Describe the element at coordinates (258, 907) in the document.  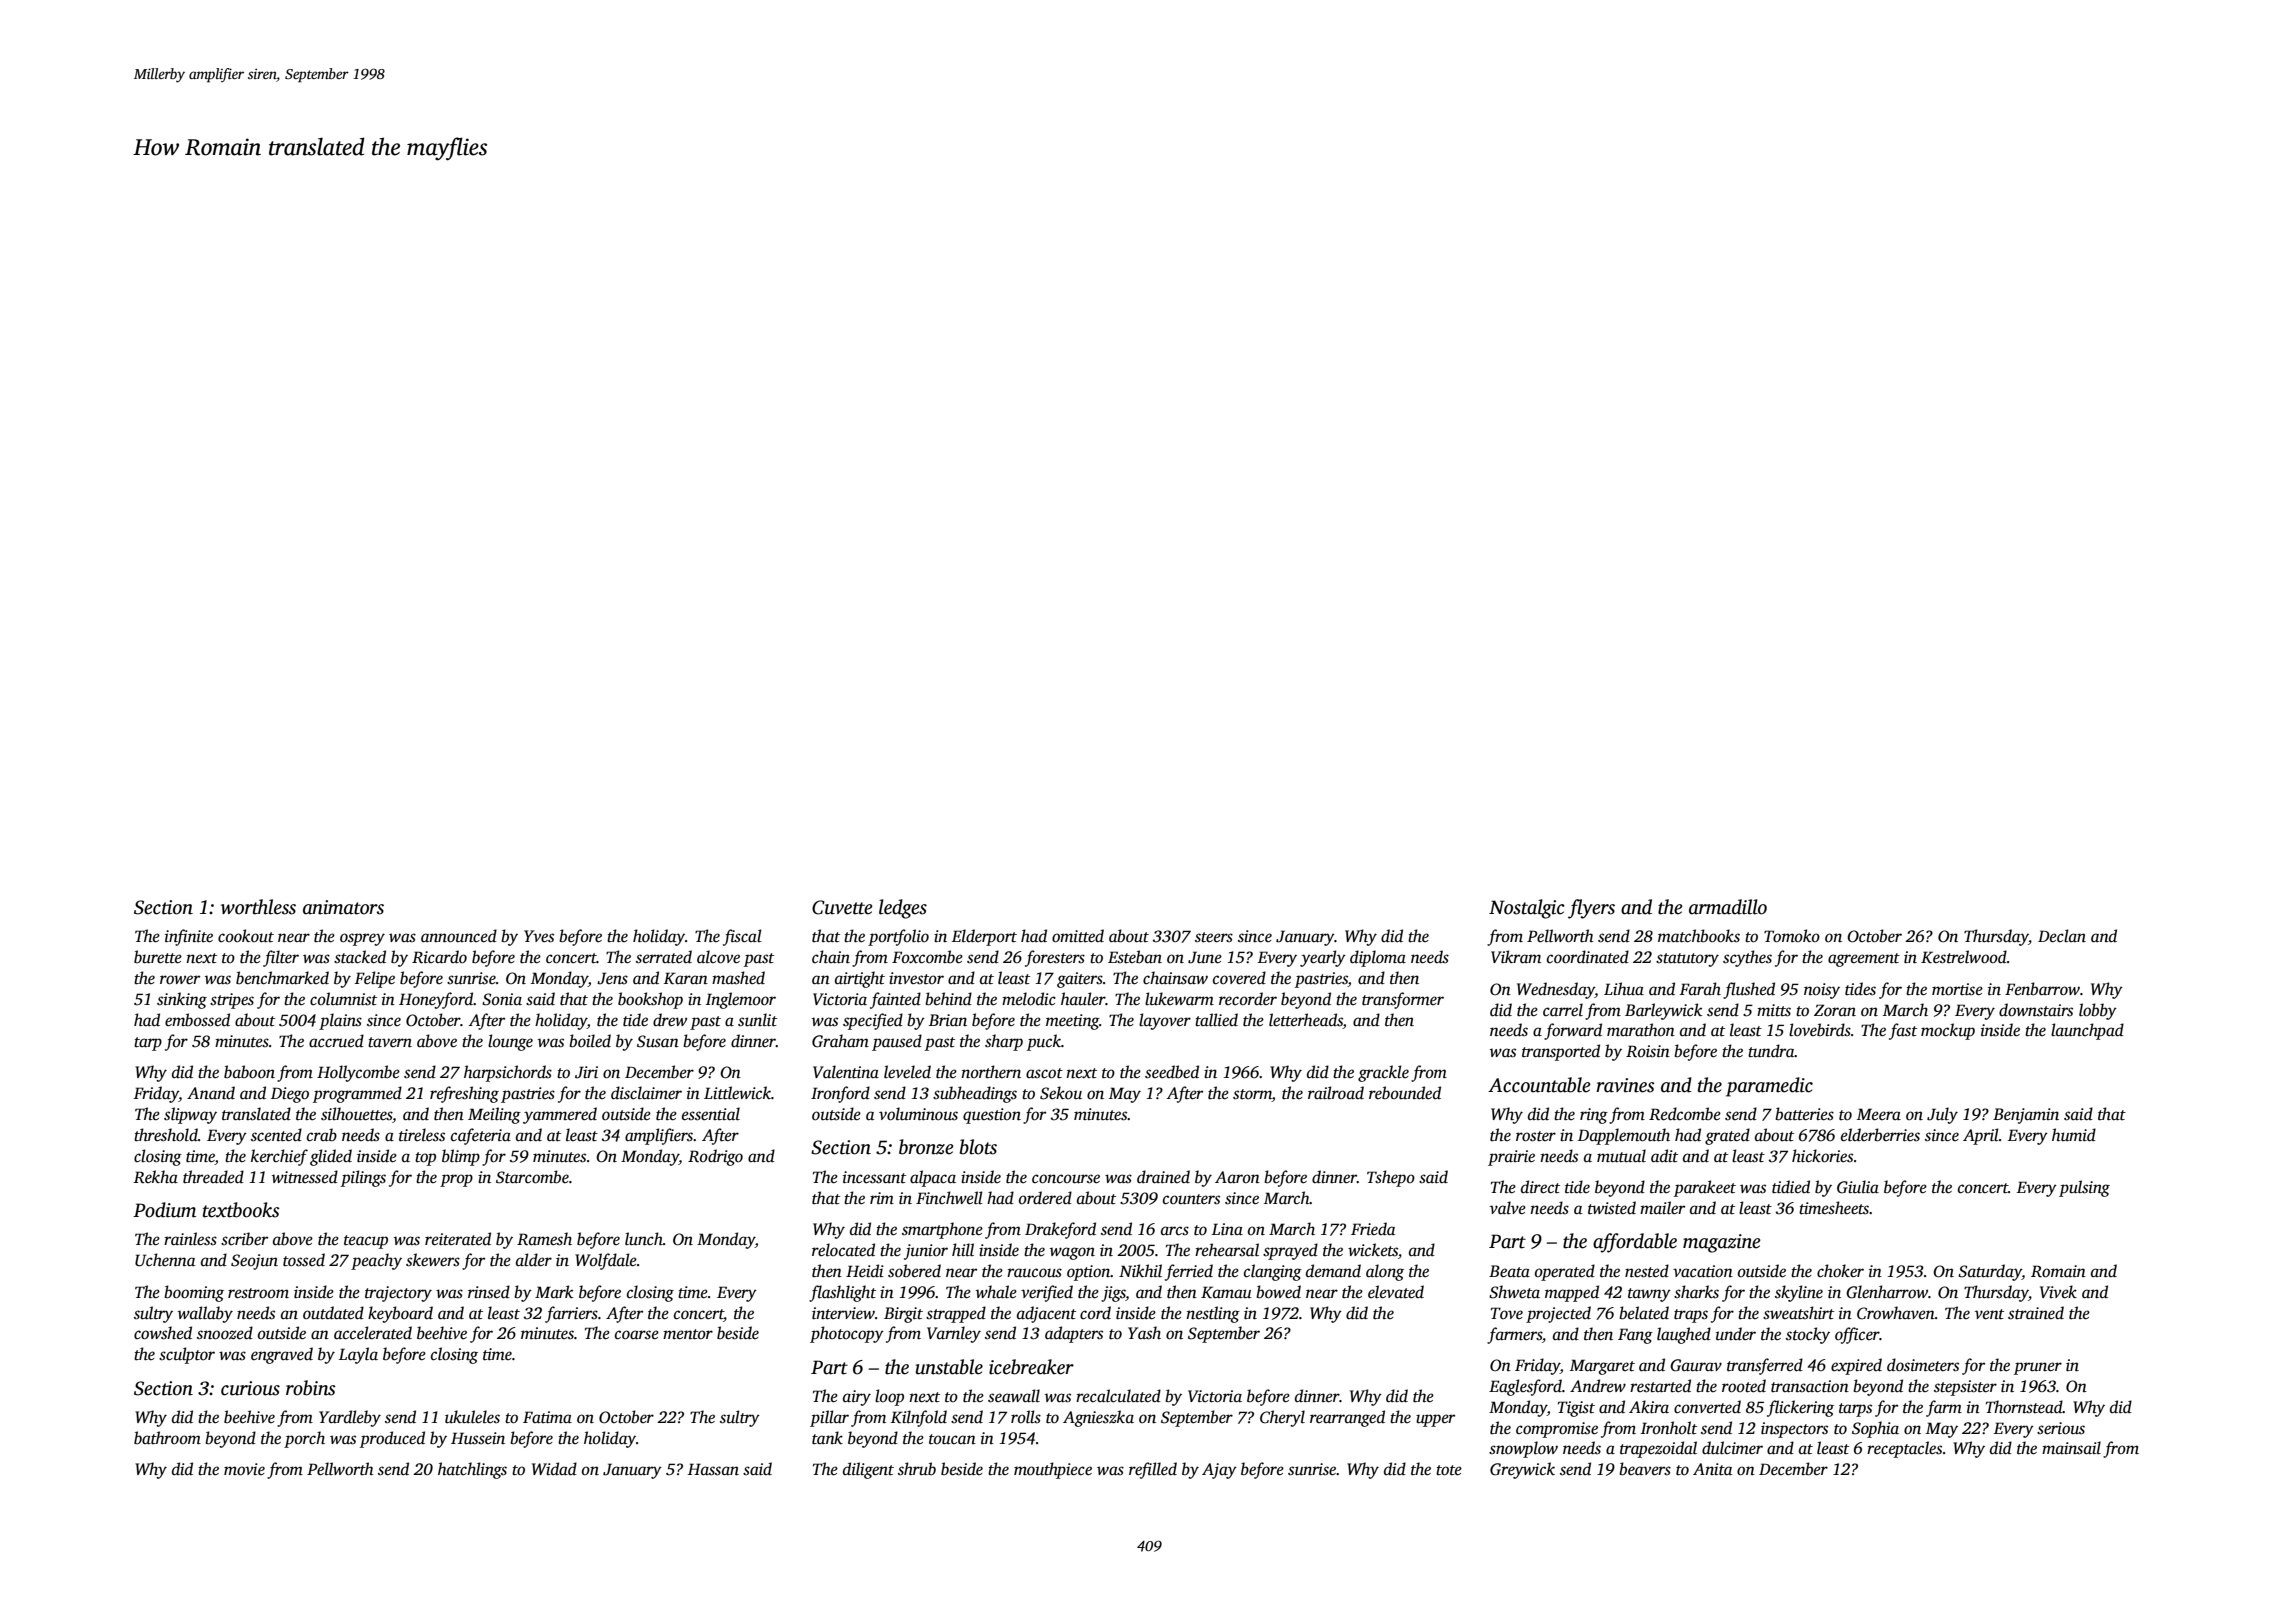
I see `worthless` at that location.
